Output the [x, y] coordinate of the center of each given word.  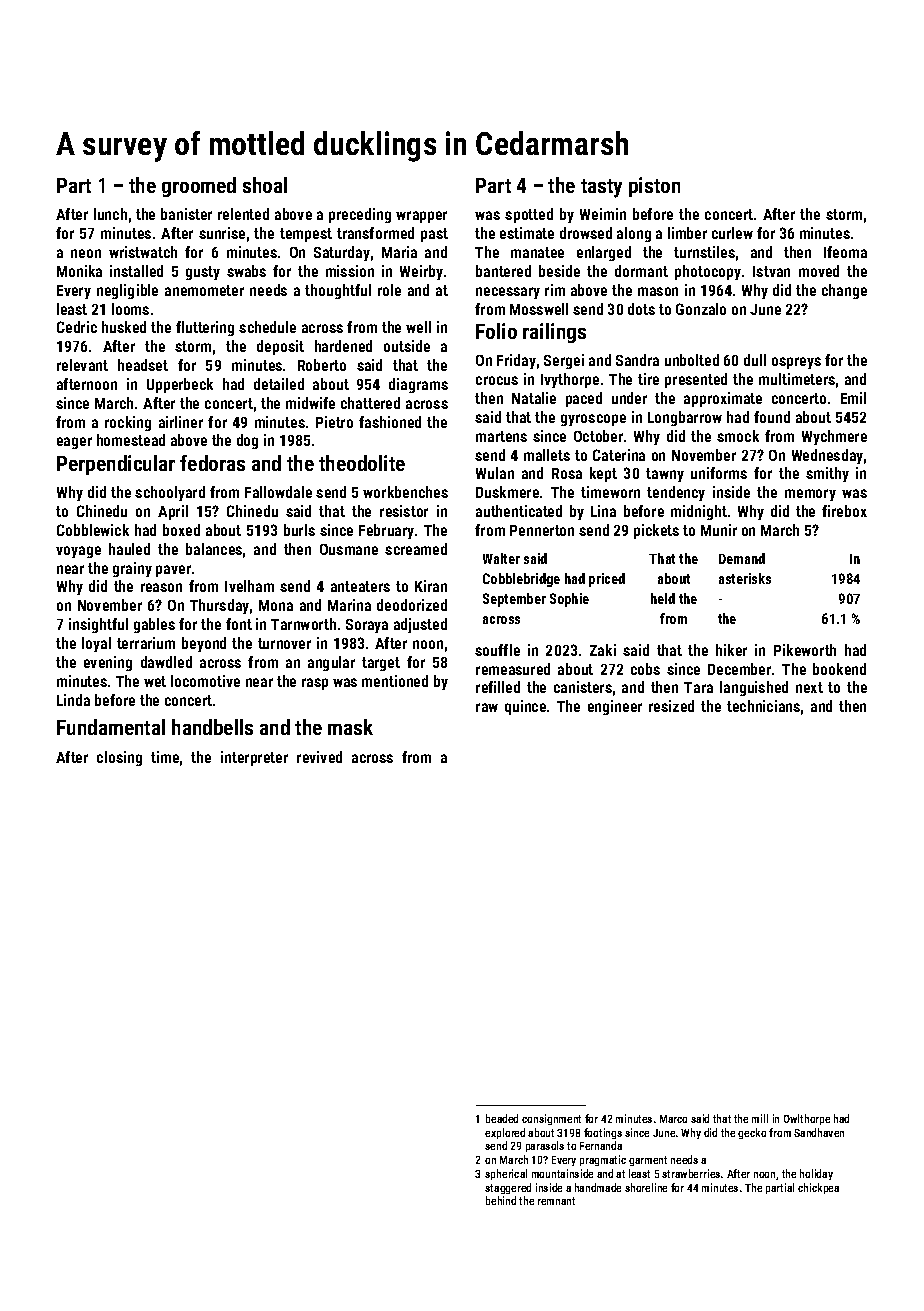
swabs [246, 271]
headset [143, 365]
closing [119, 758]
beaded [502, 1118]
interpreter [254, 758]
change [844, 291]
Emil [853, 398]
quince [525, 707]
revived [319, 757]
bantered [503, 271]
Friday [516, 361]
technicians [763, 706]
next [809, 687]
